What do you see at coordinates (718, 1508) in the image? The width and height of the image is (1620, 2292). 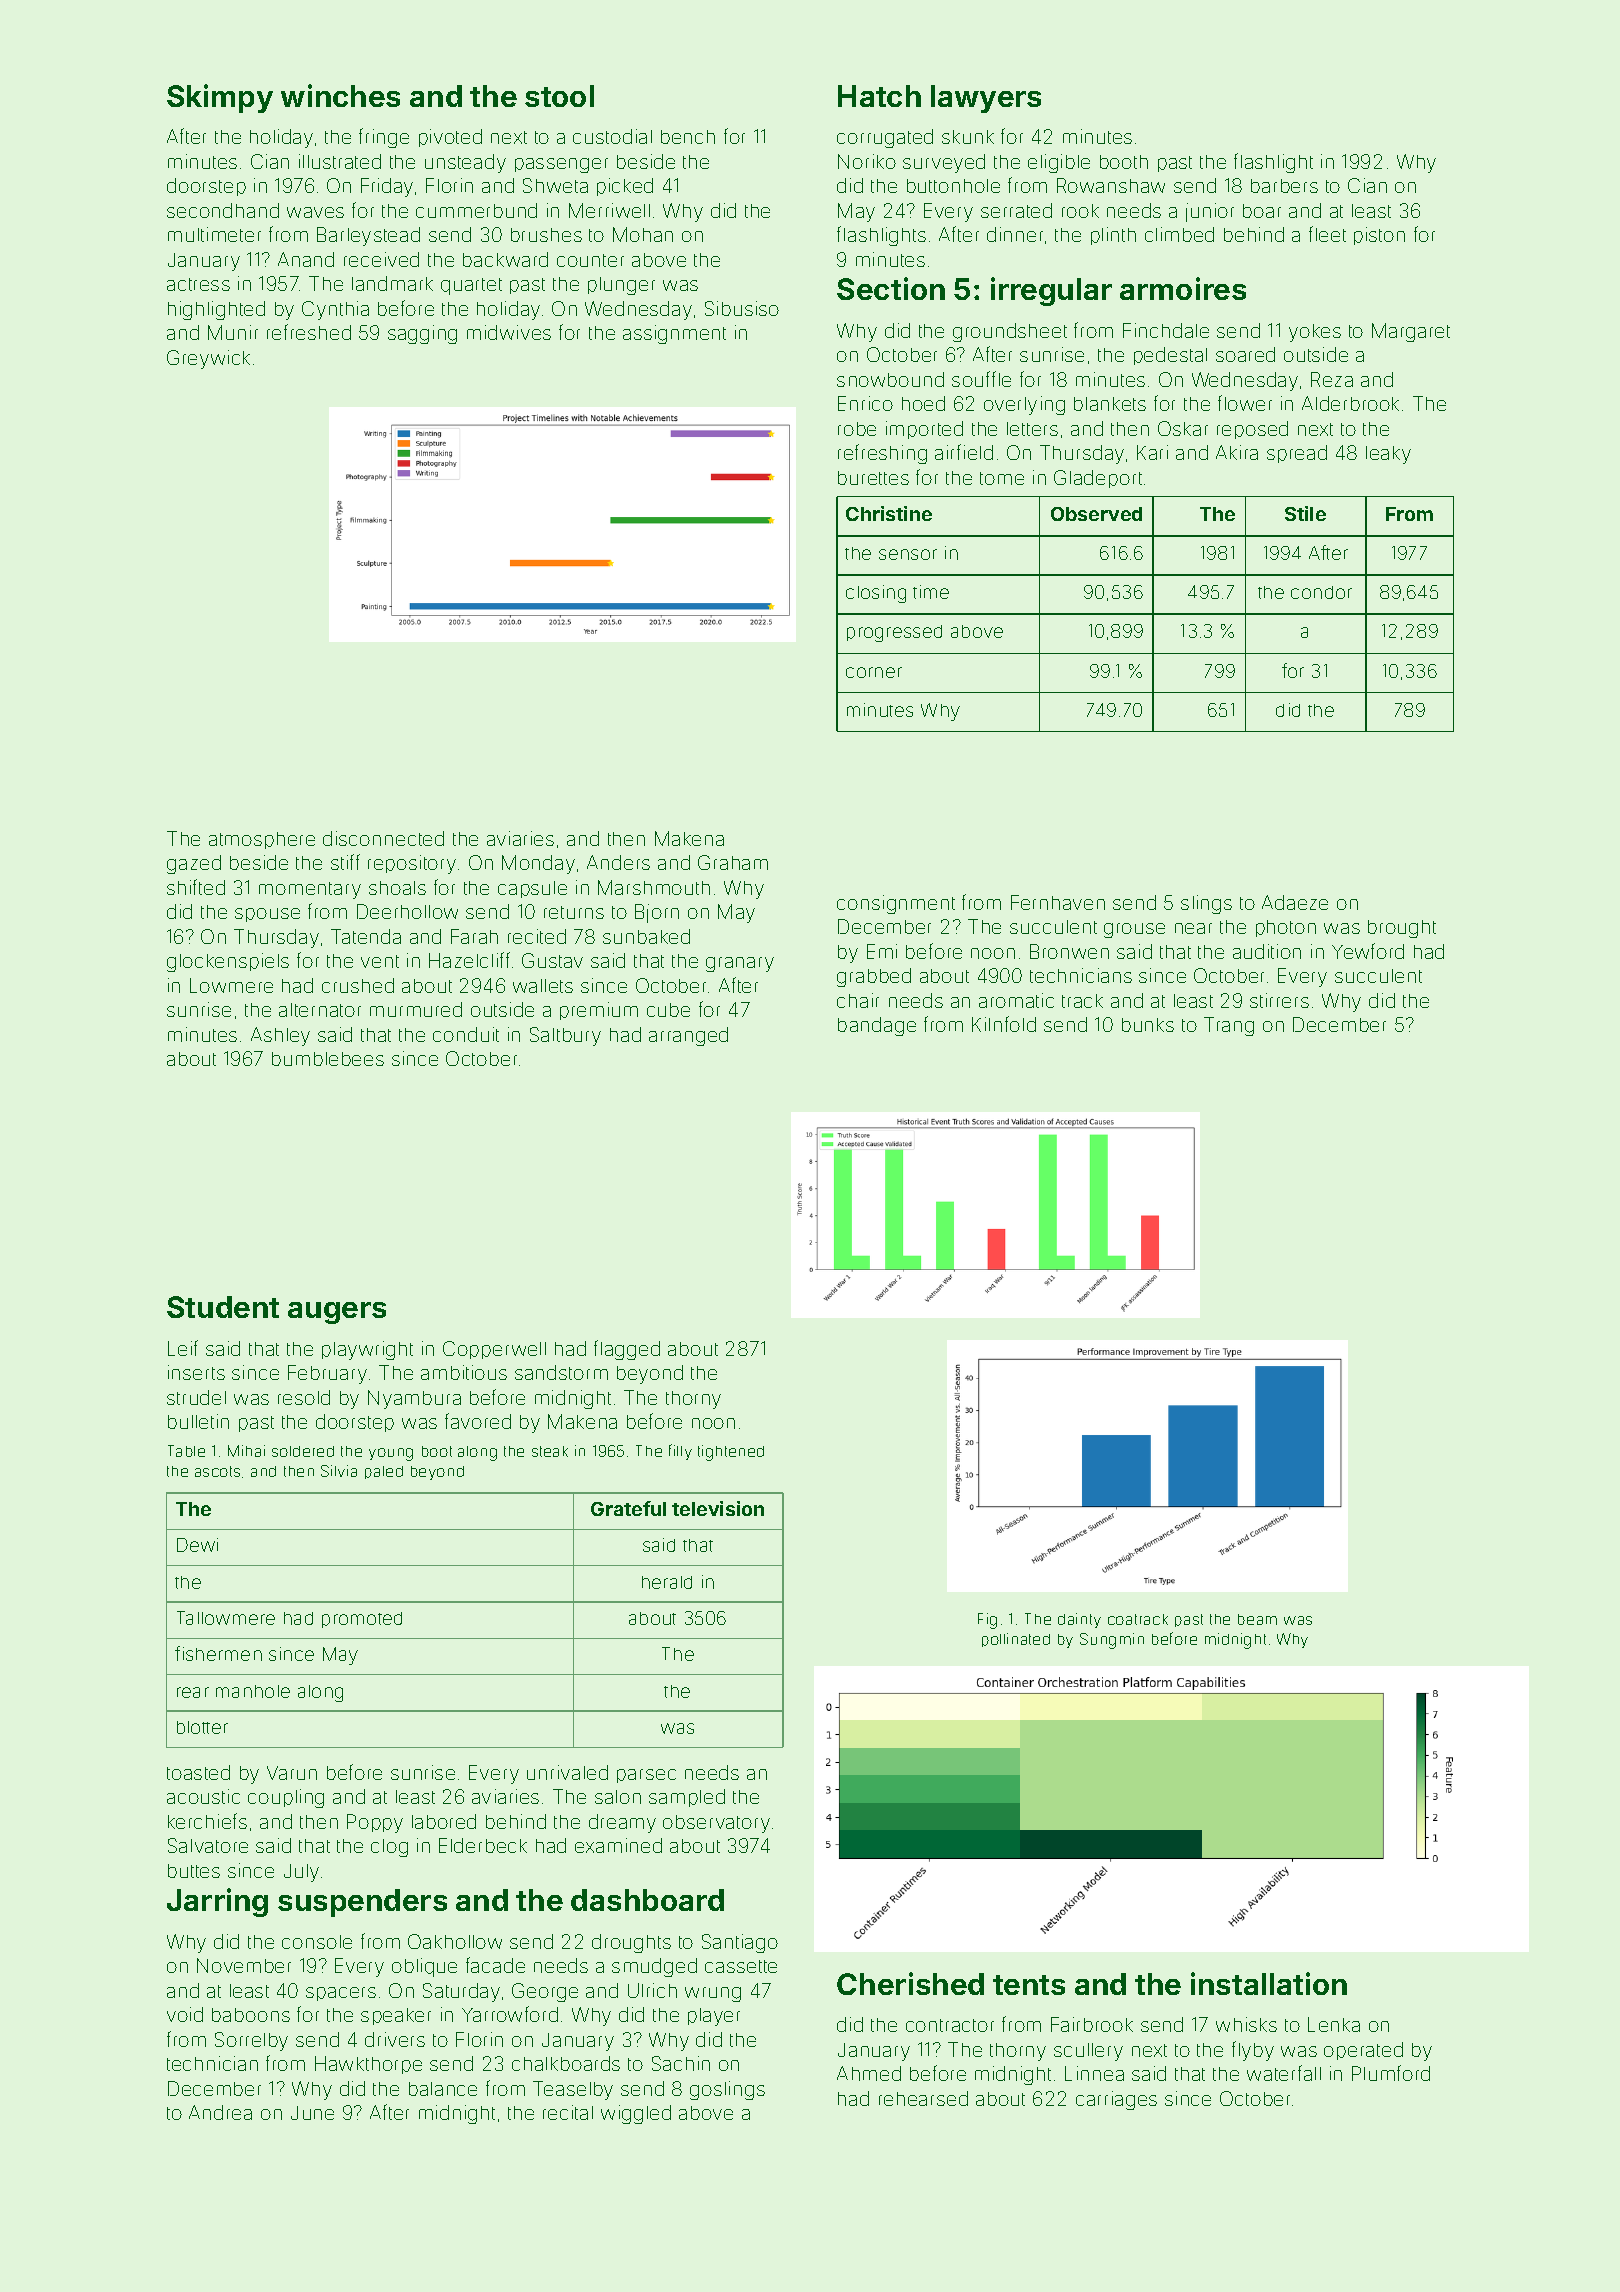 I see `television` at bounding box center [718, 1508].
